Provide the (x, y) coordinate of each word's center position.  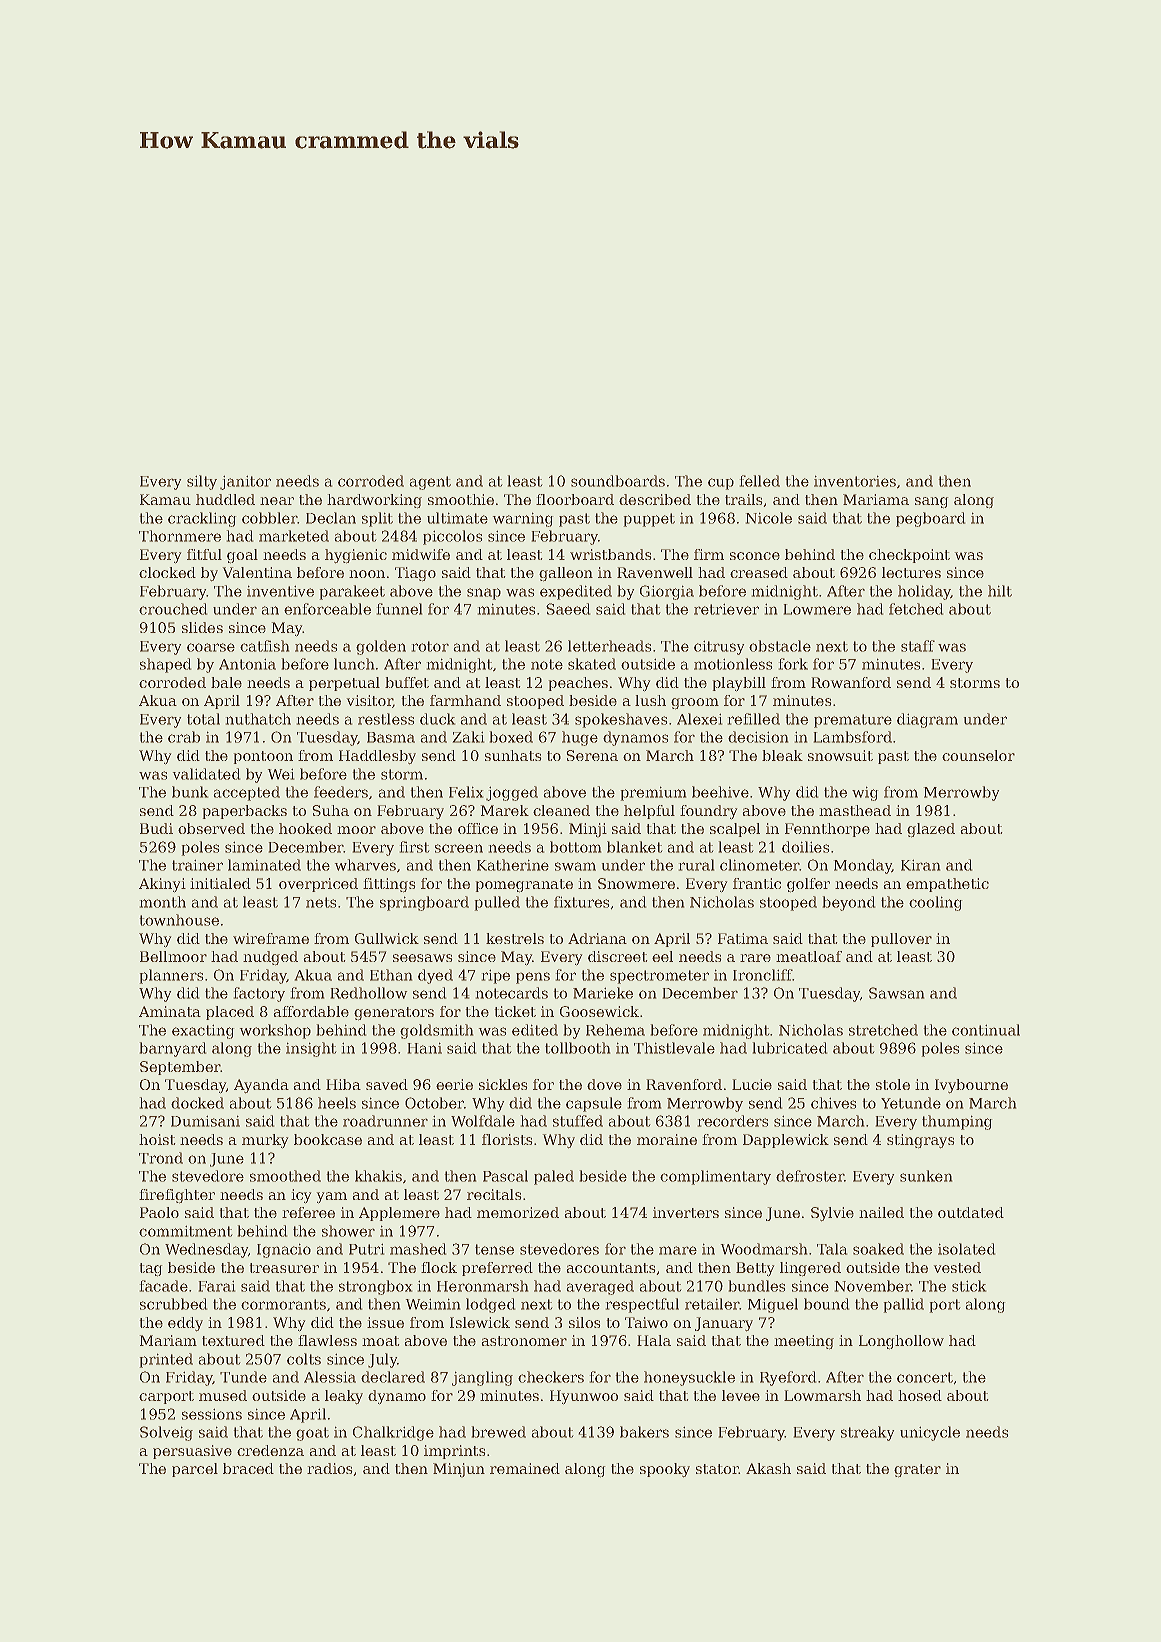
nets (321, 902)
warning (523, 519)
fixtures (582, 902)
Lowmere (817, 609)
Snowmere (636, 883)
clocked (167, 572)
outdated (971, 1212)
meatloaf (809, 956)
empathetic (947, 885)
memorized (518, 1212)
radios (330, 1468)
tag (151, 1270)
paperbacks (244, 812)
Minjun (459, 1470)
